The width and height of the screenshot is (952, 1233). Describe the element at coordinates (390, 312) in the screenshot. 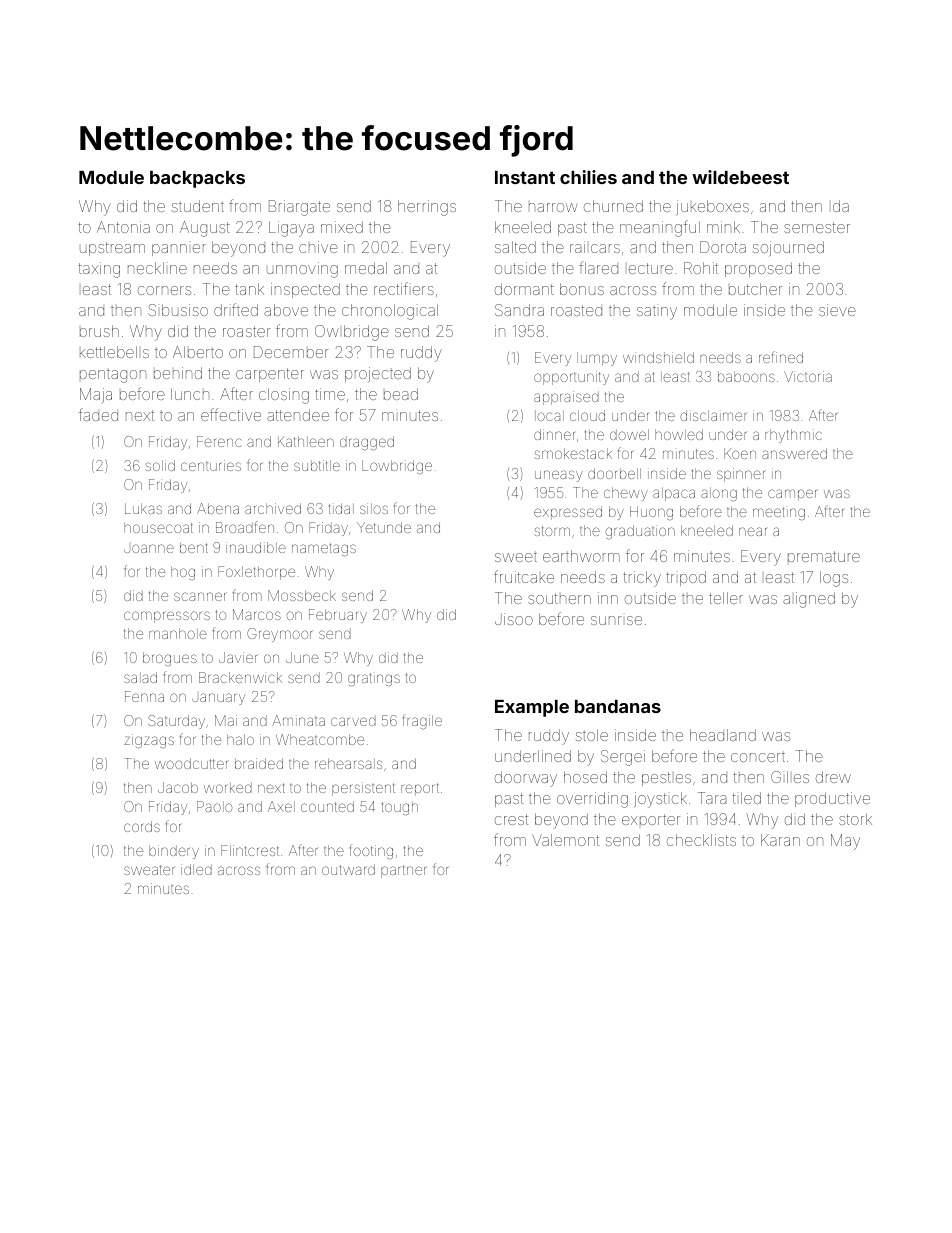

I see `chronological` at that location.
